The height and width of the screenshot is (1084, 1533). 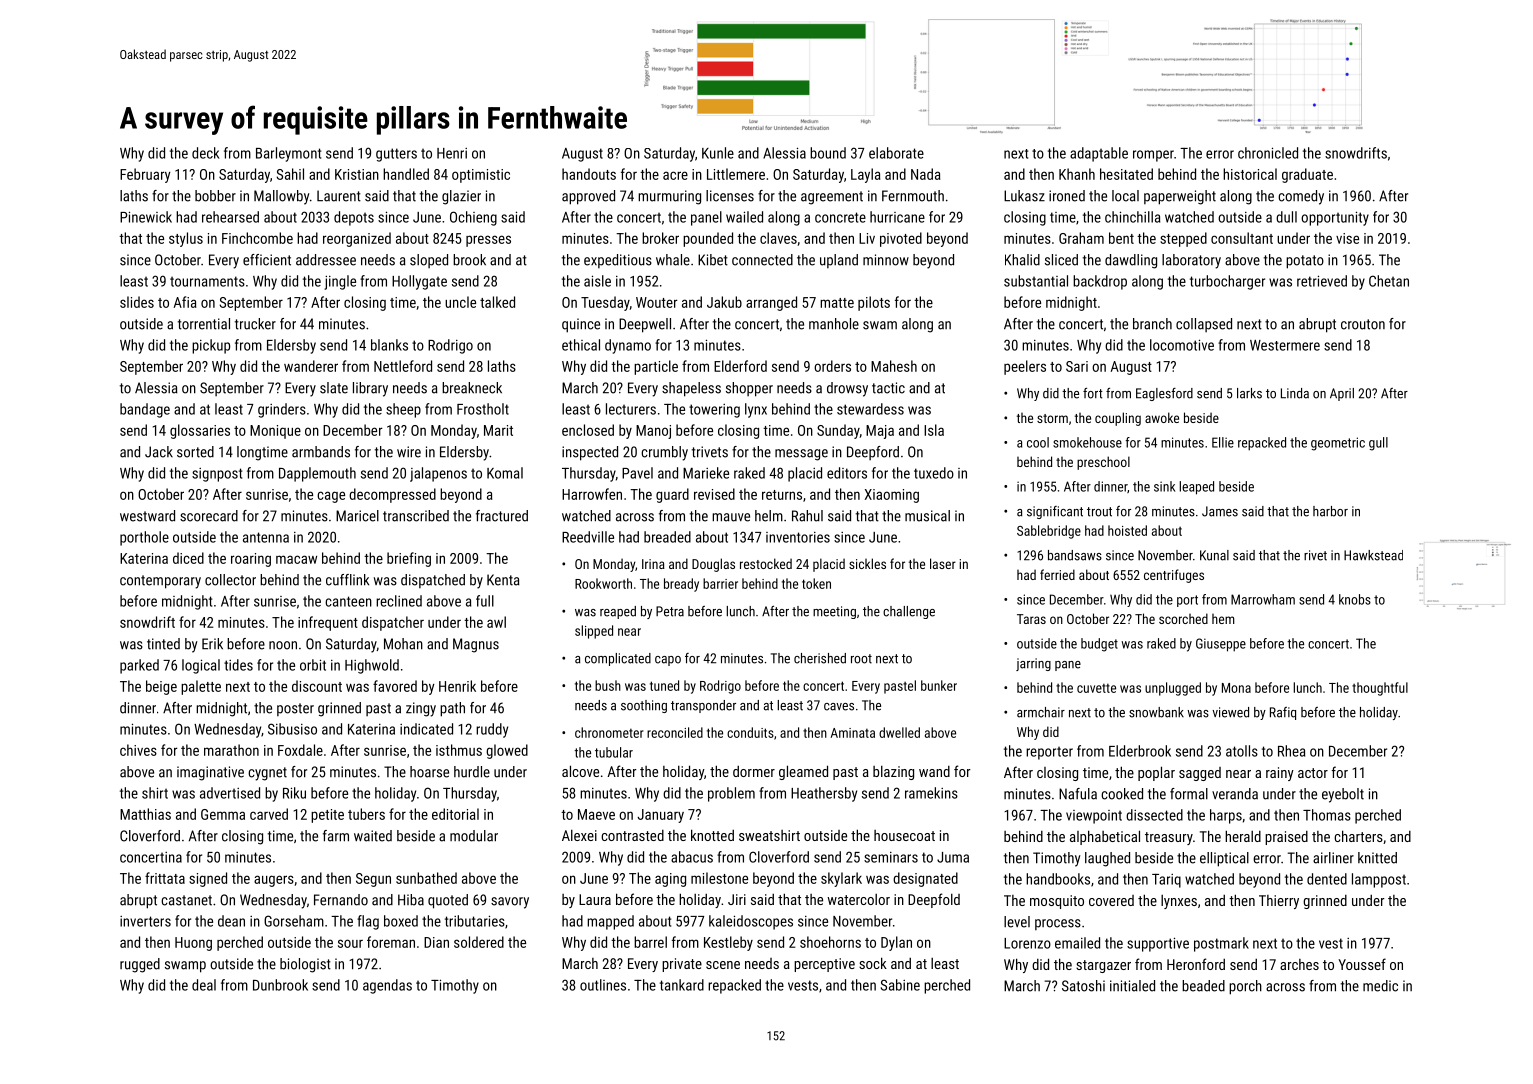 I want to click on soothing, so click(x=644, y=706).
